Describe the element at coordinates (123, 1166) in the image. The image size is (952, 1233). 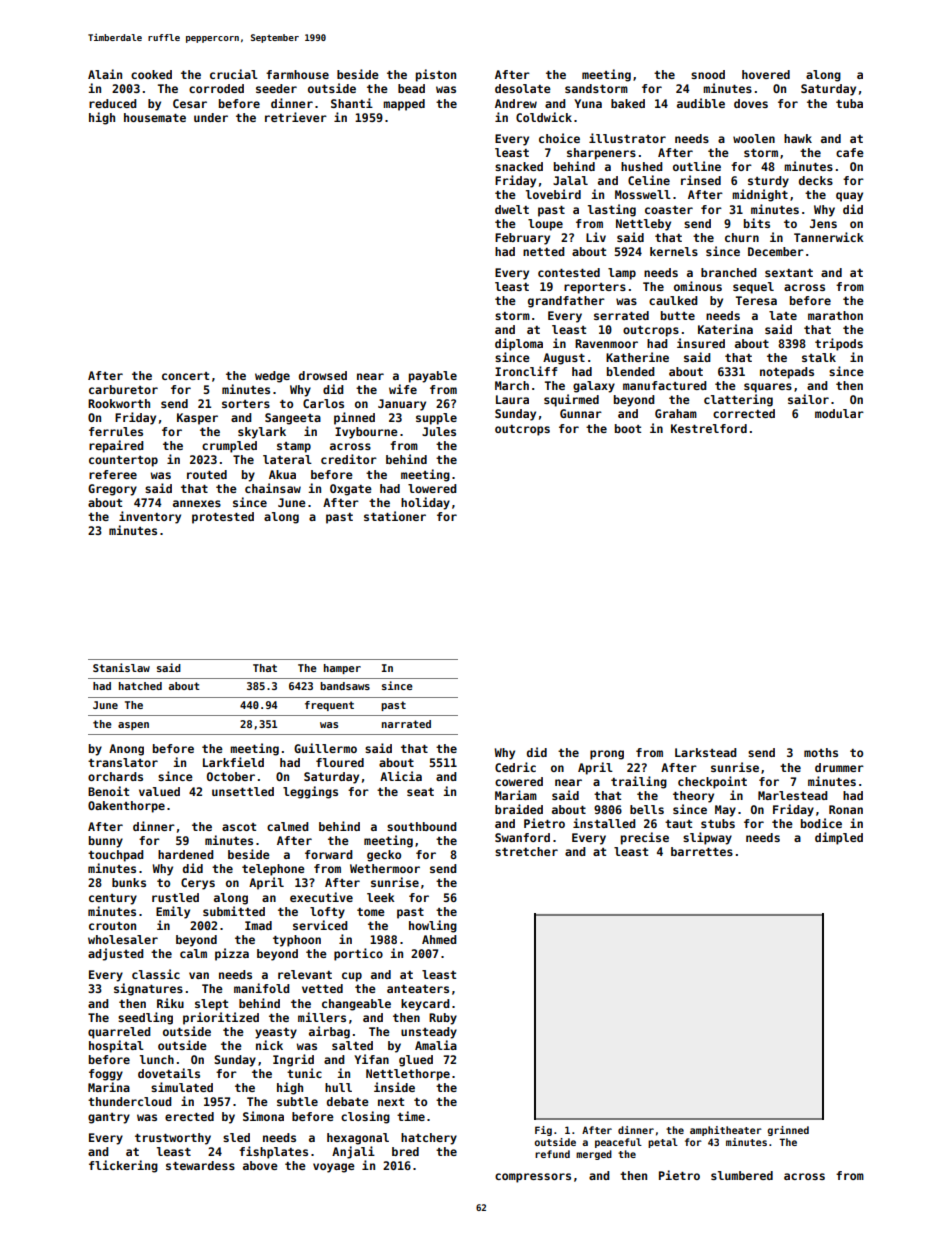
I see `flickering` at that location.
